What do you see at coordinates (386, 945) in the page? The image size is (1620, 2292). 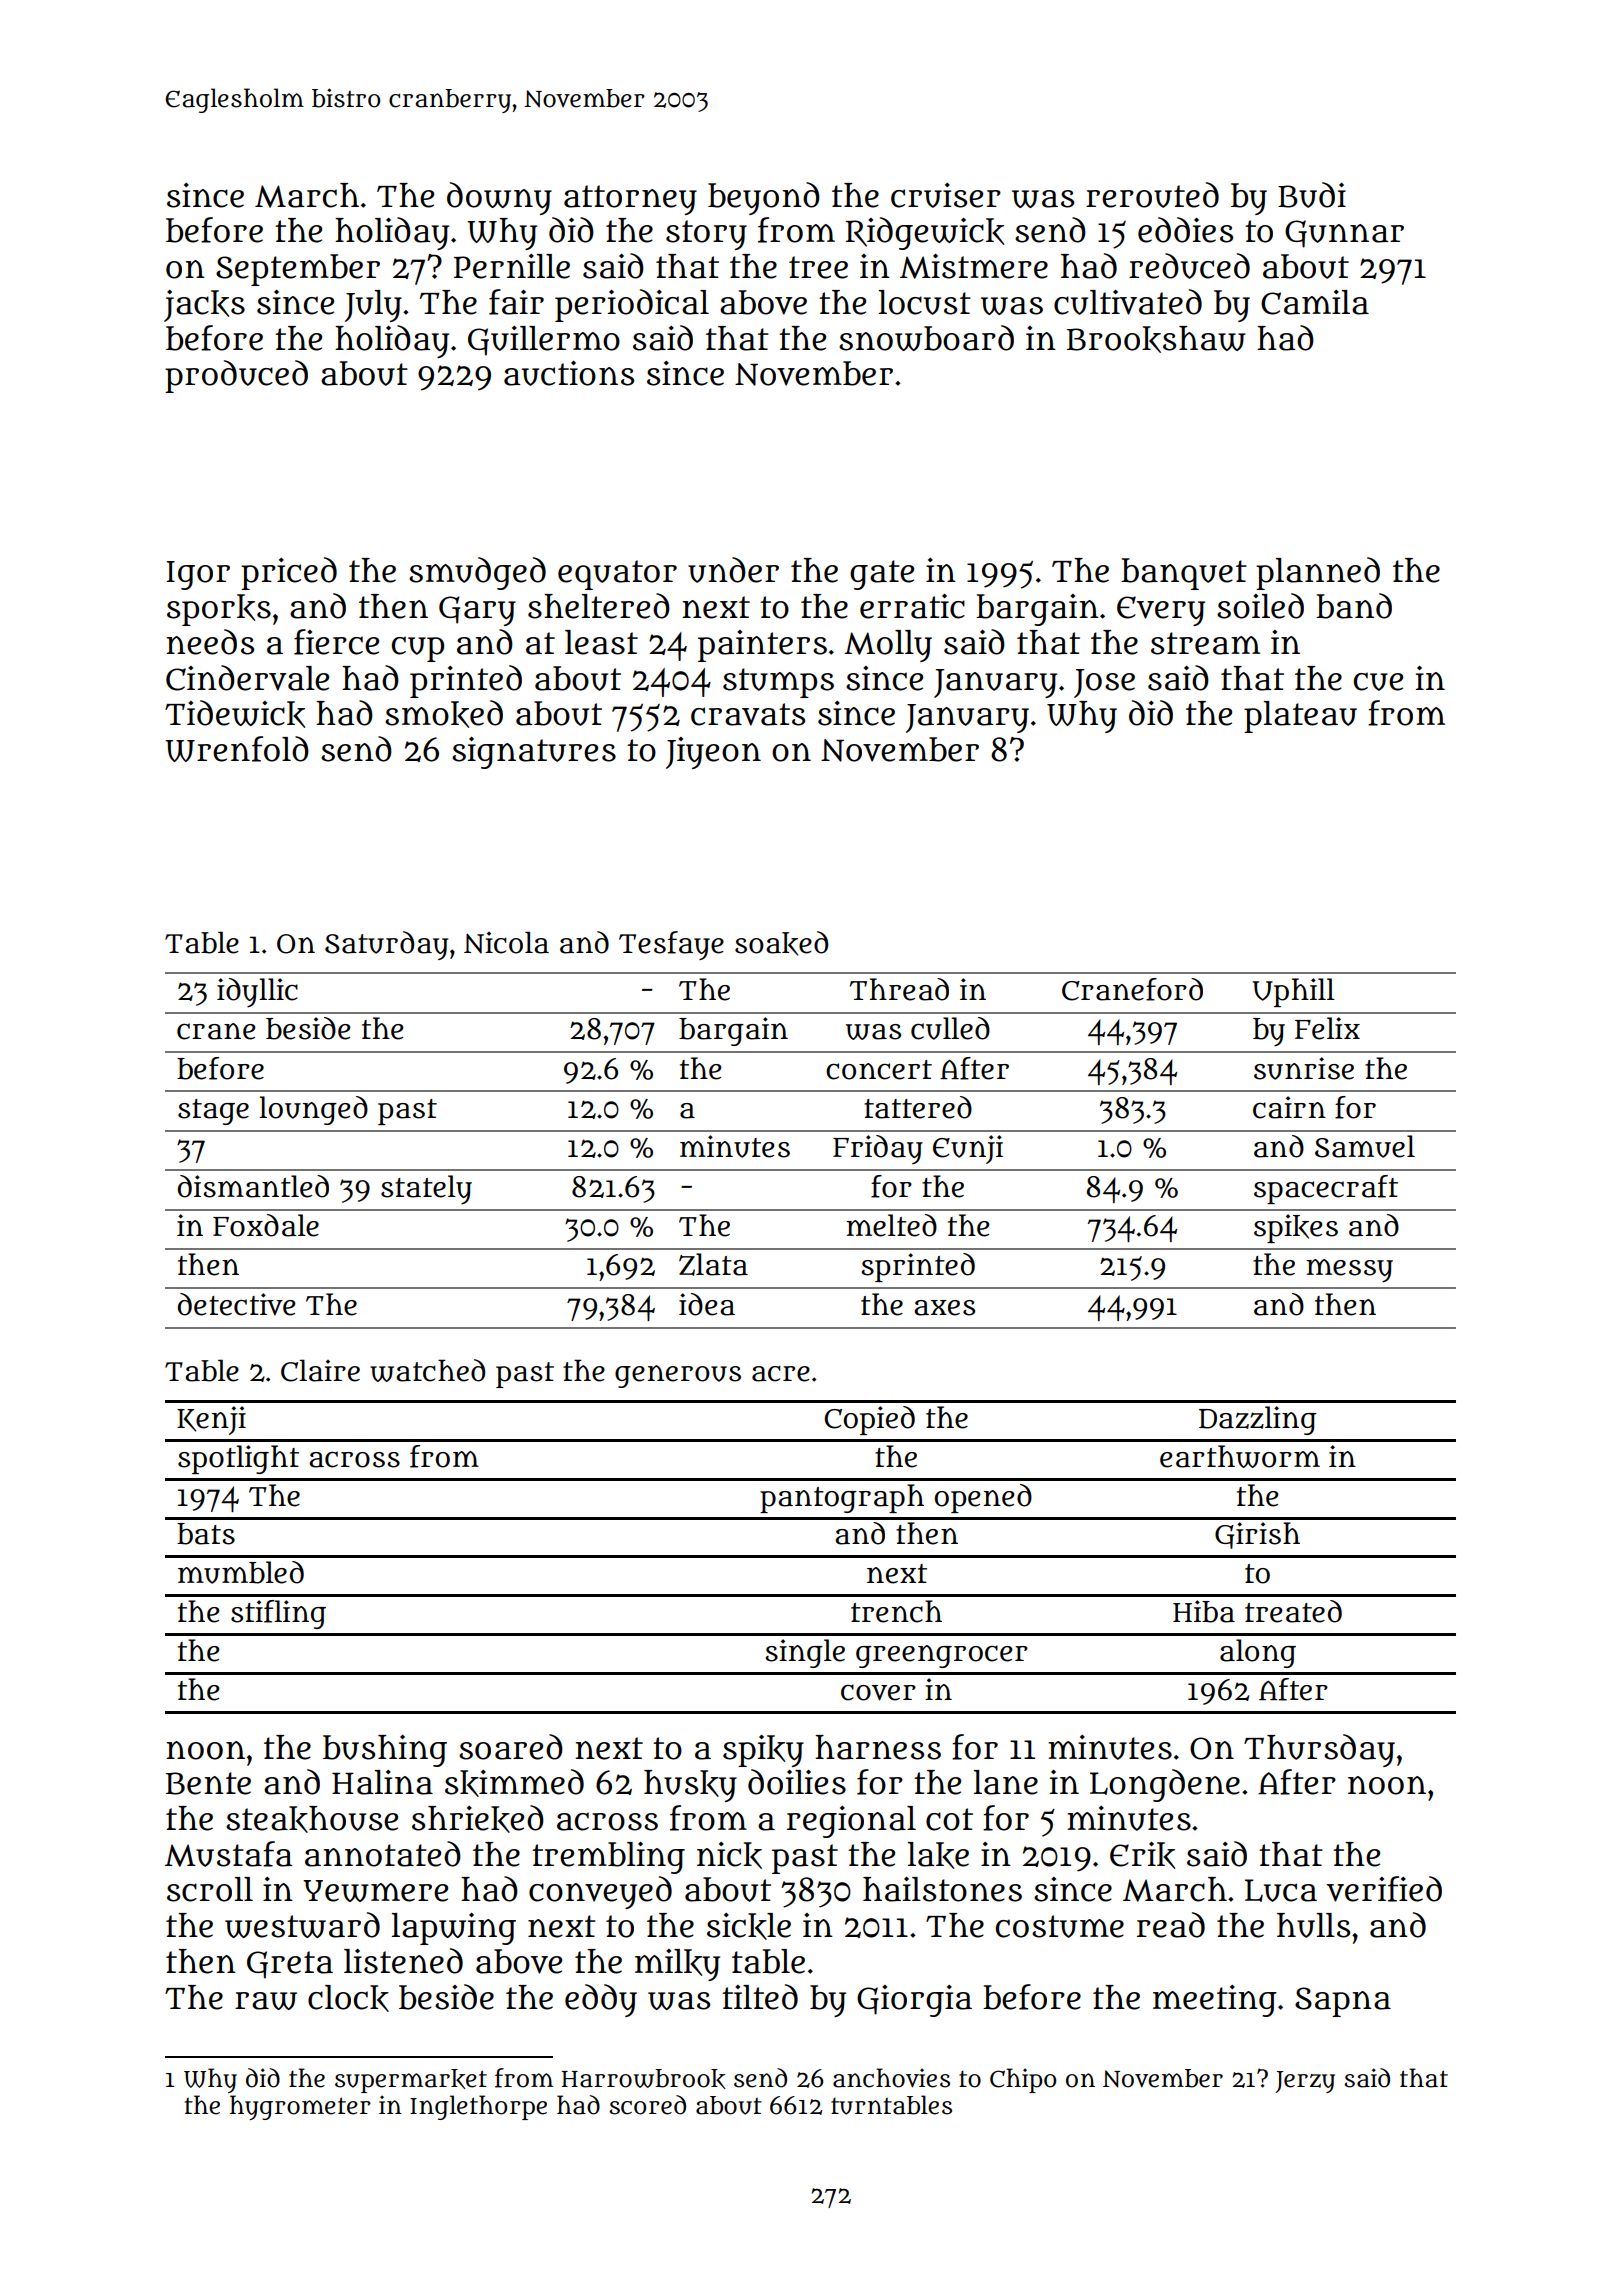 I see `Saturday` at bounding box center [386, 945].
